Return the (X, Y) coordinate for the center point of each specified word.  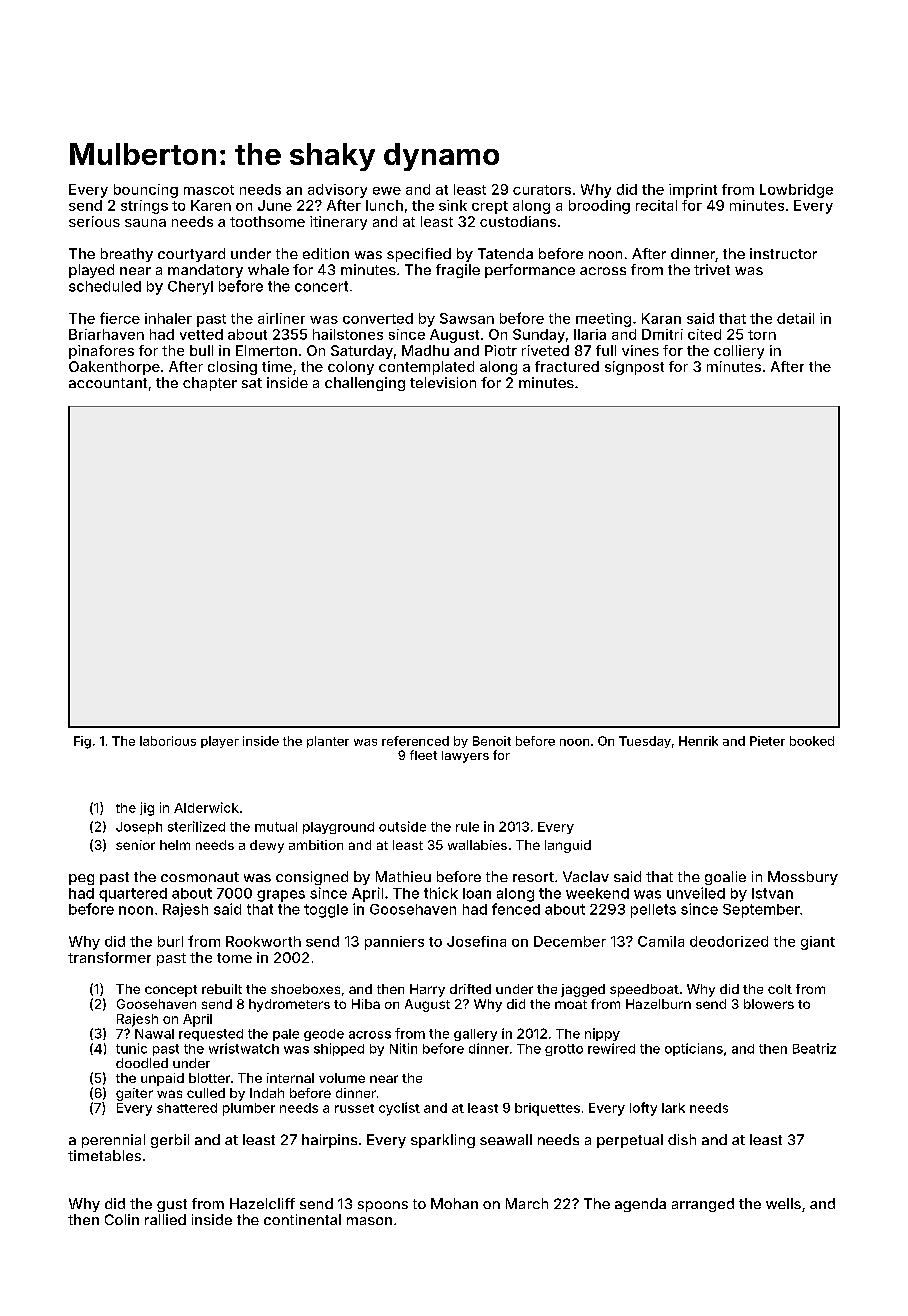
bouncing (146, 191)
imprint (693, 191)
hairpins (329, 1141)
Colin (122, 1219)
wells (783, 1203)
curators (542, 190)
